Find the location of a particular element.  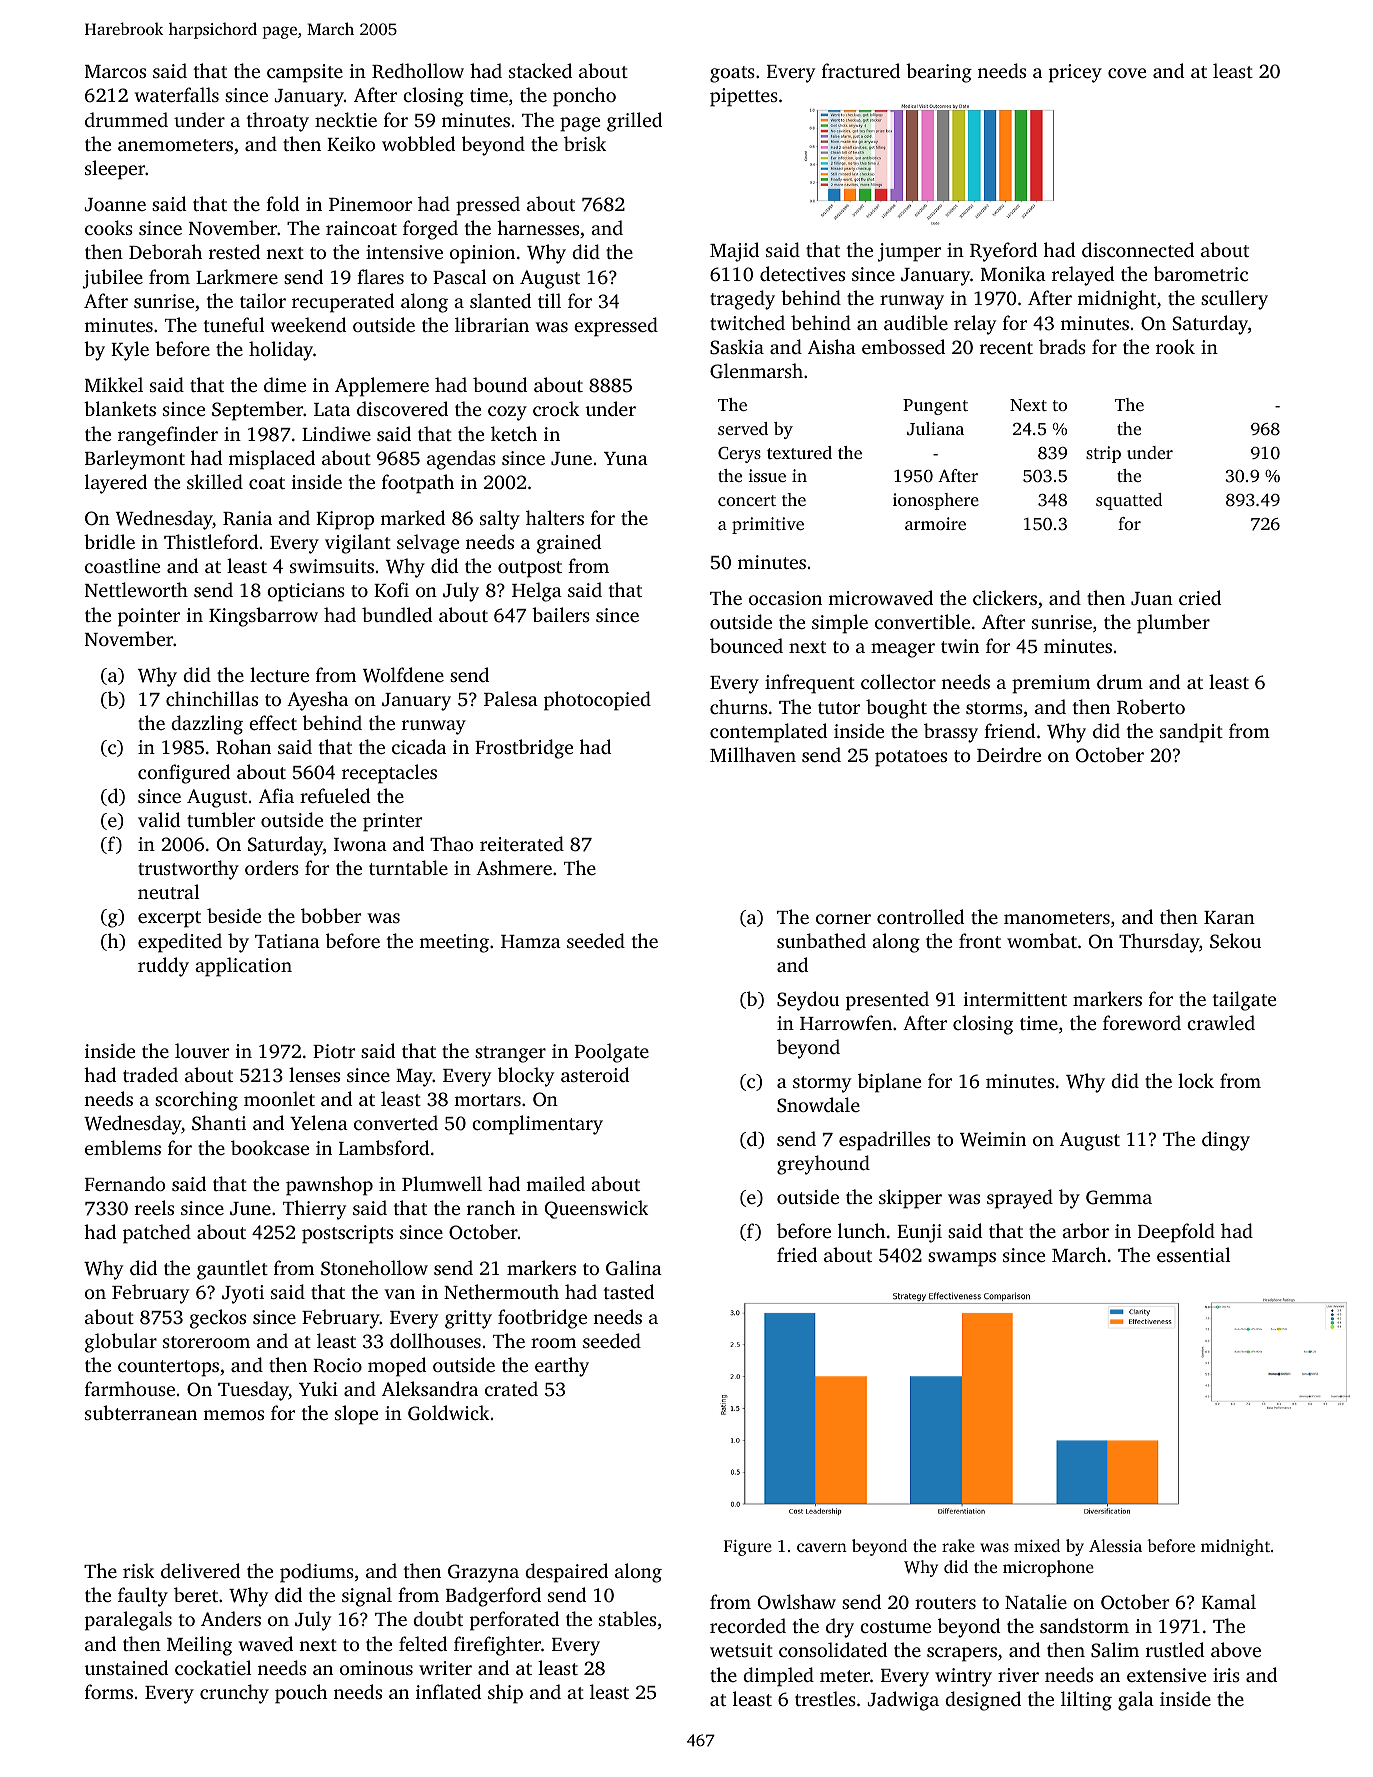

firefighter is located at coordinates (497, 1646).
